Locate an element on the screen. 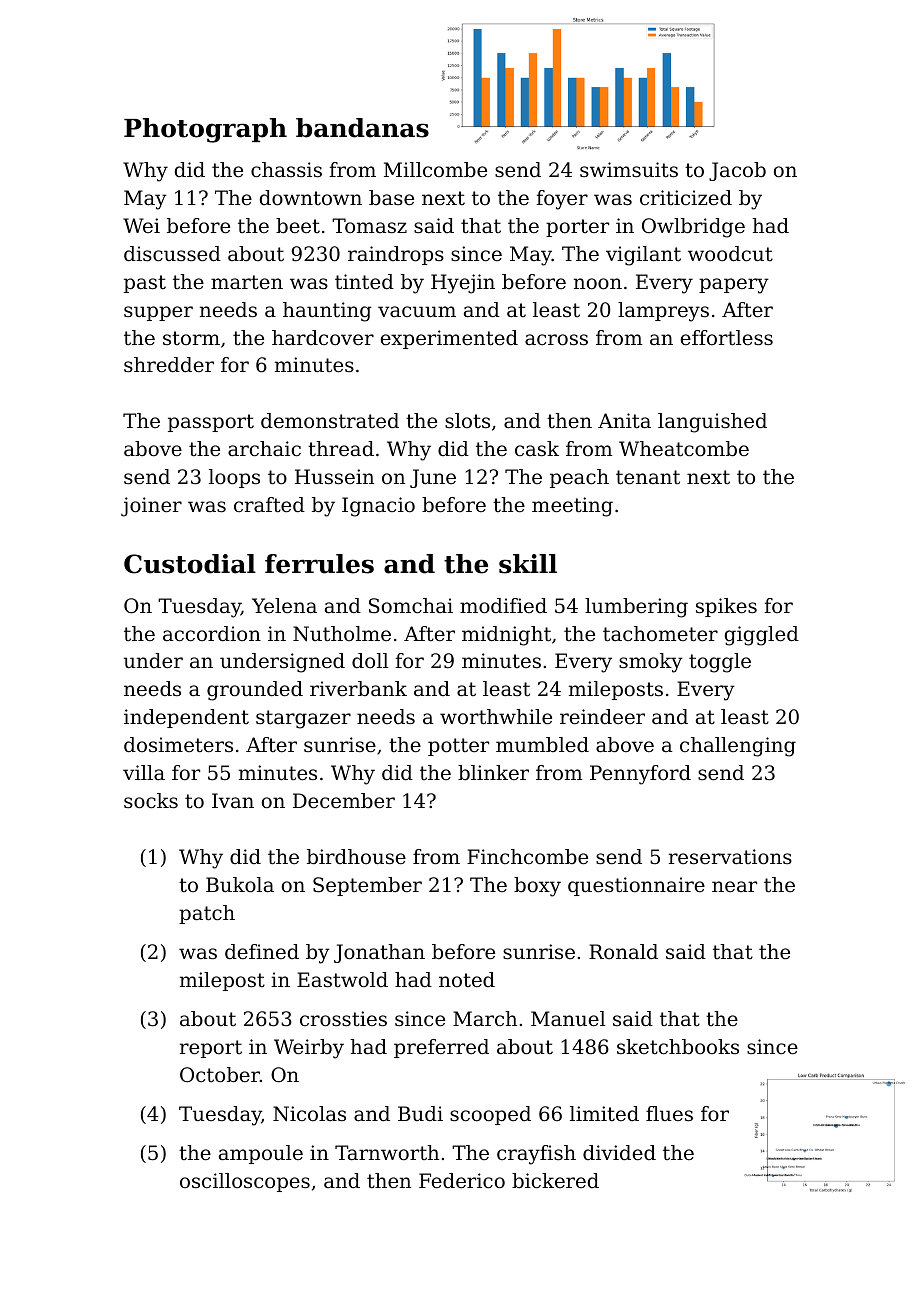 The image size is (924, 1308). flues is located at coordinates (669, 1114).
